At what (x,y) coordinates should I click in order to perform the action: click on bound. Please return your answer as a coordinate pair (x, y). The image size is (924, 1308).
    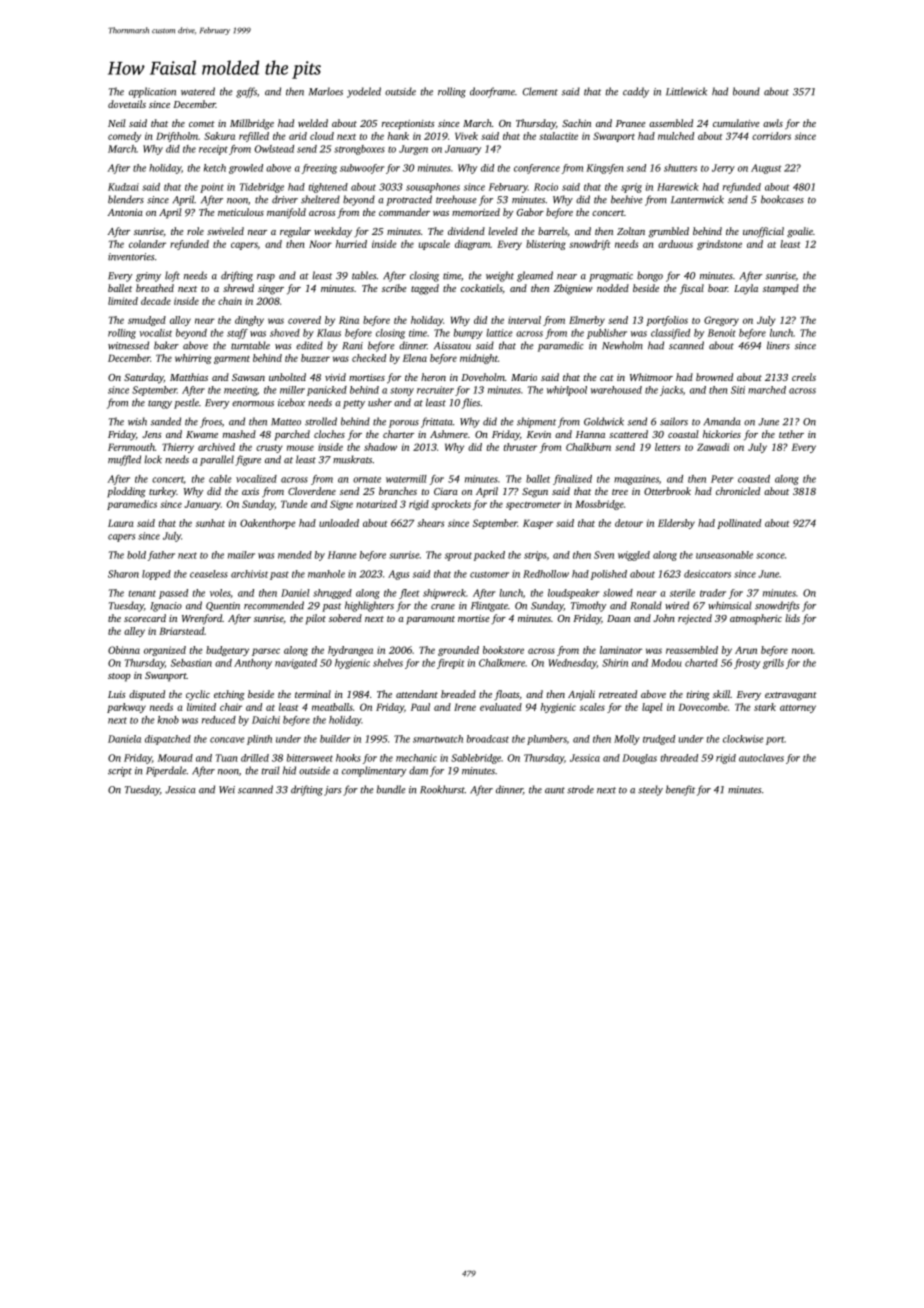
    Looking at the image, I should click on (746, 91).
